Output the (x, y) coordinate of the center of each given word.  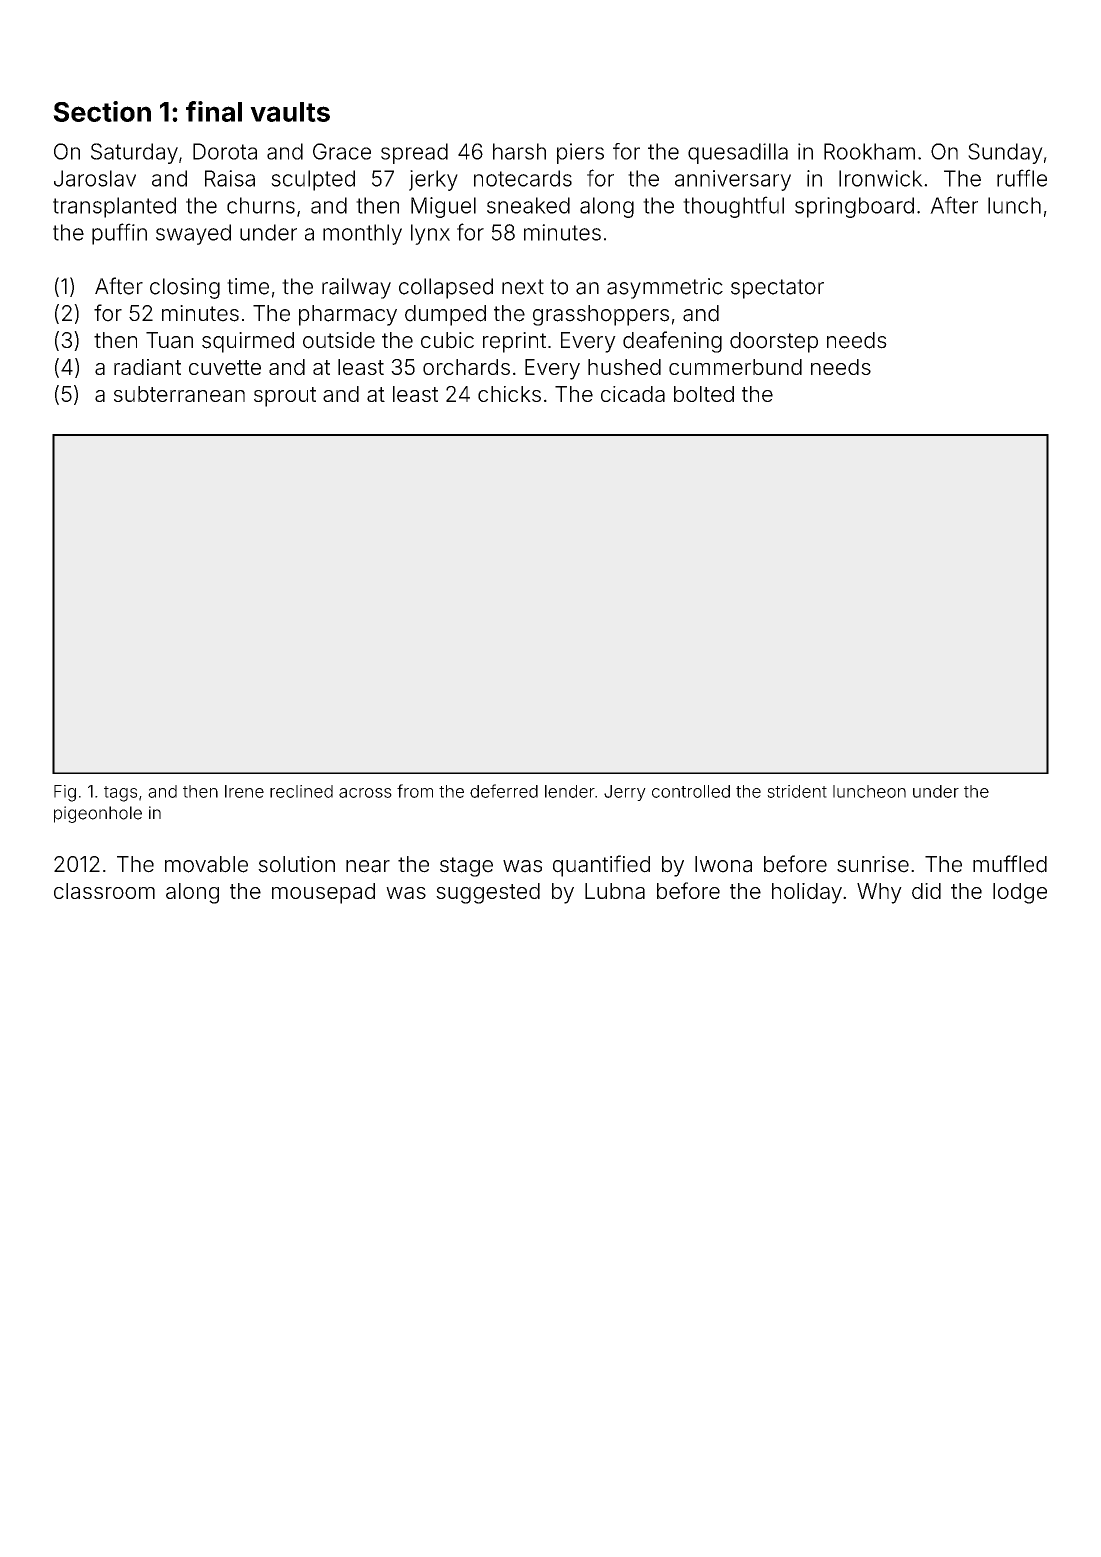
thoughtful (733, 207)
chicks (509, 394)
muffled (1010, 864)
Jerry (625, 793)
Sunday (1005, 153)
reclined (301, 791)
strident (797, 791)
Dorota (225, 151)
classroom (104, 891)
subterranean (179, 394)
